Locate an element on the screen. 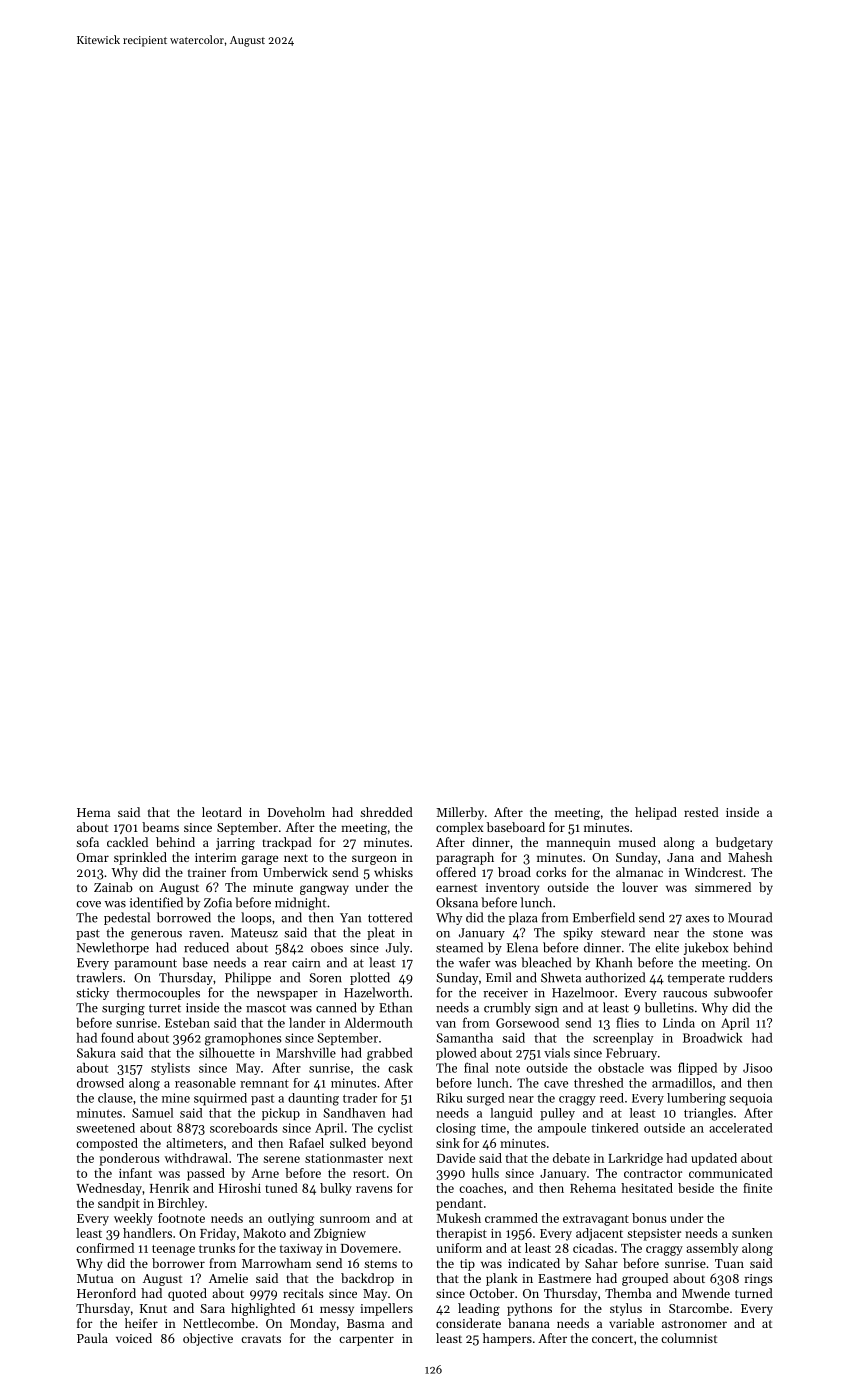  trunks is located at coordinates (217, 1248).
